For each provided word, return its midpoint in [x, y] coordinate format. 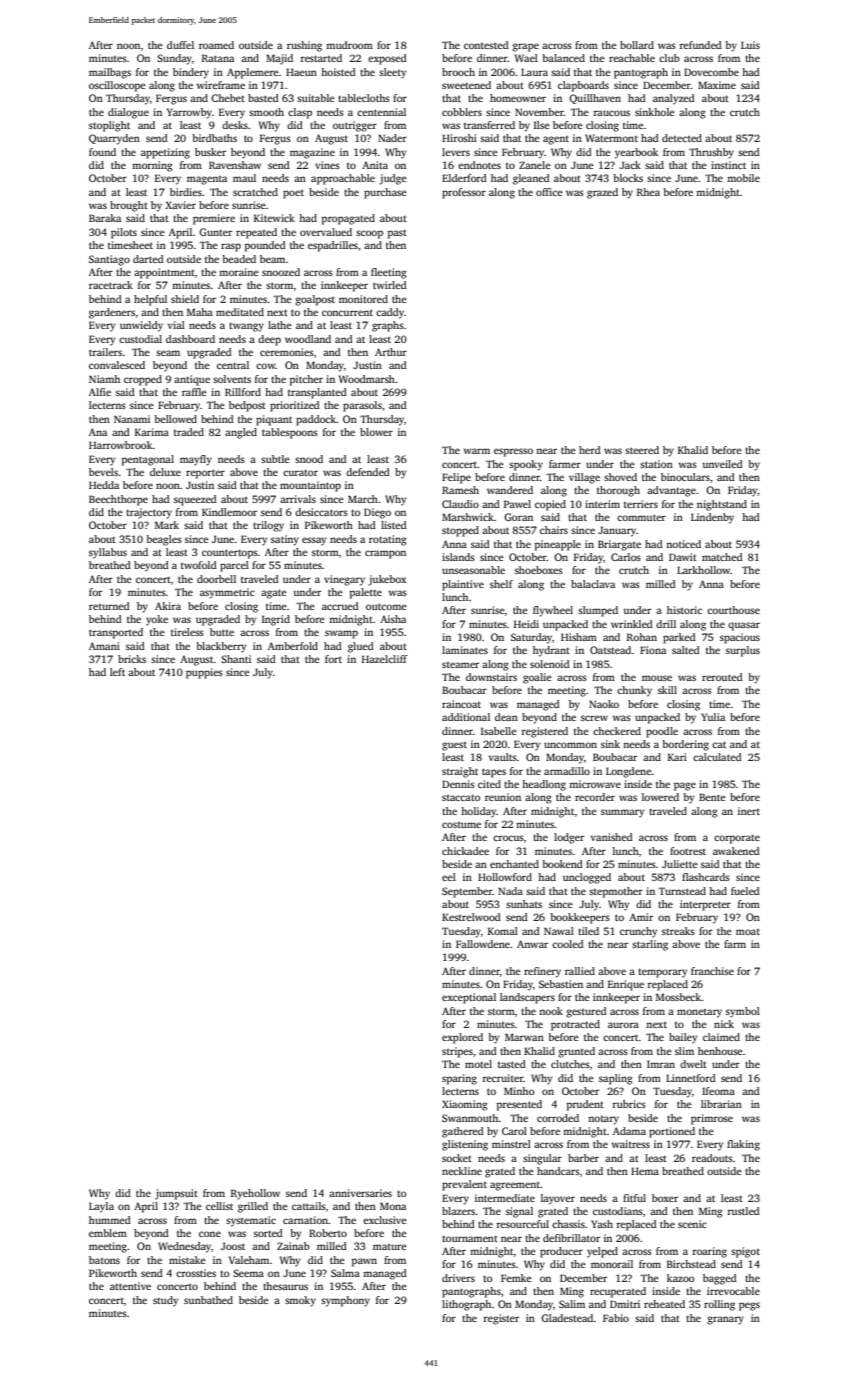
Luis [750, 45]
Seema [248, 1273]
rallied [580, 971]
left [117, 672]
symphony [345, 1301]
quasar [744, 626]
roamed [216, 45]
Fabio [616, 1318]
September [467, 892]
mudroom [349, 45]
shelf [501, 584]
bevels [103, 472]
